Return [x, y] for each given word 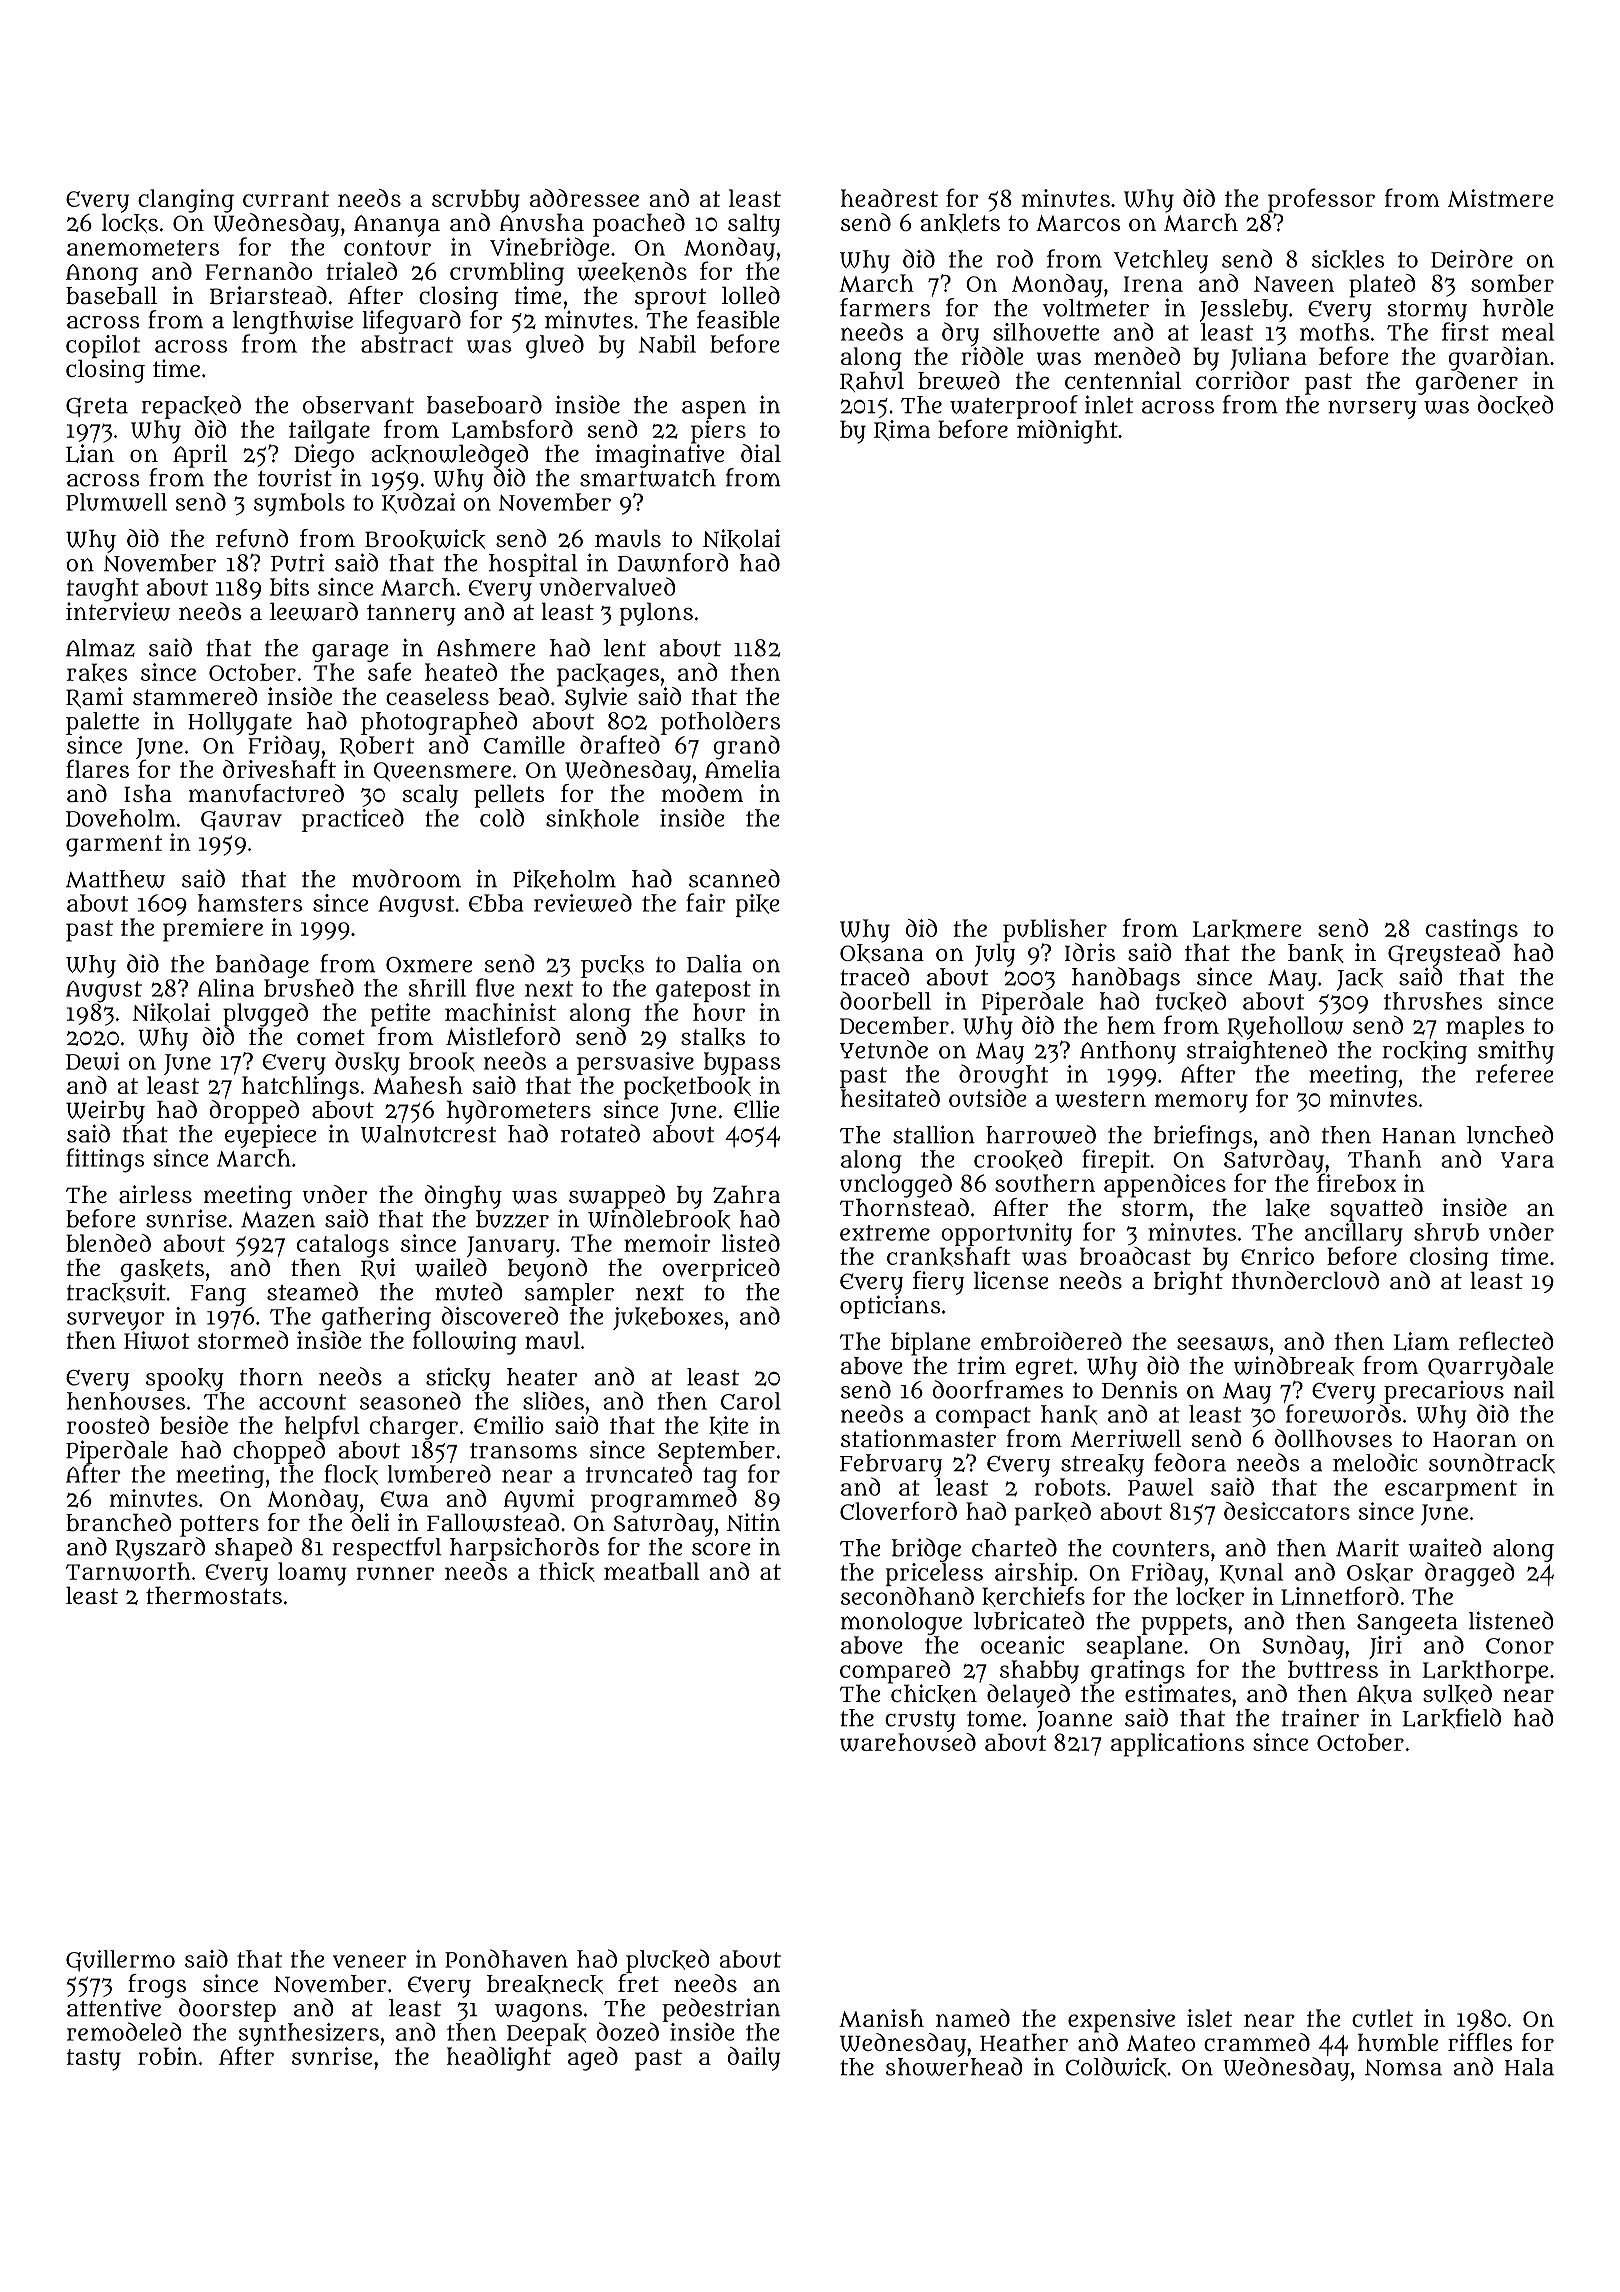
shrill [437, 988]
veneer [370, 1961]
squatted [1376, 1210]
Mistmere [1501, 198]
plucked [668, 1961]
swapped [617, 1197]
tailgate [329, 432]
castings [1472, 931]
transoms [523, 1451]
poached [639, 225]
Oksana [882, 953]
